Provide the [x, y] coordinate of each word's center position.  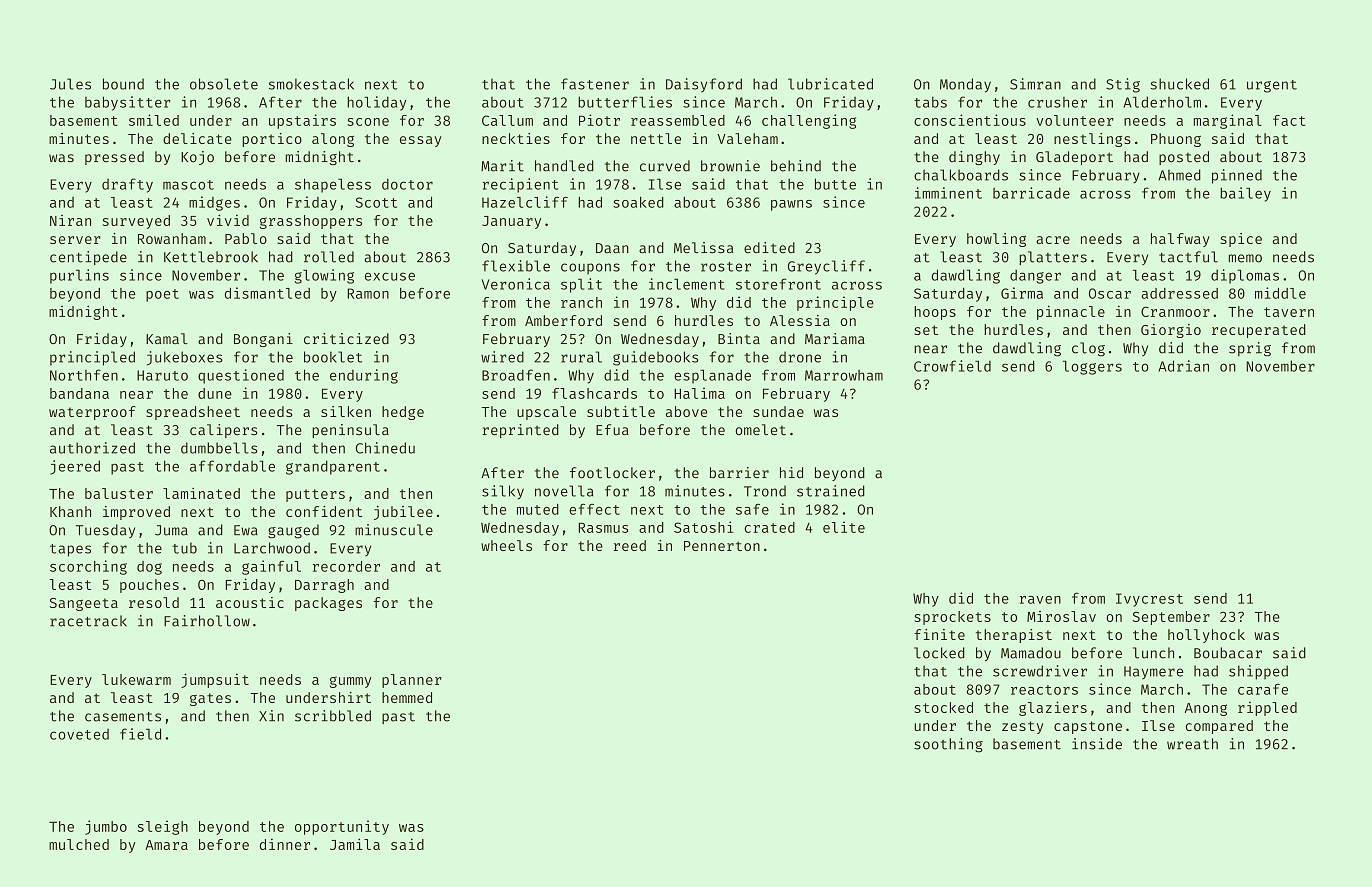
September [1171, 618]
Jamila [355, 844]
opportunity [342, 827]
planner [412, 681]
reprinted [520, 431]
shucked [1179, 84]
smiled [154, 120]
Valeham [747, 138]
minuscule [394, 530]
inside [1097, 744]
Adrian [1183, 366]
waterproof [92, 413]
